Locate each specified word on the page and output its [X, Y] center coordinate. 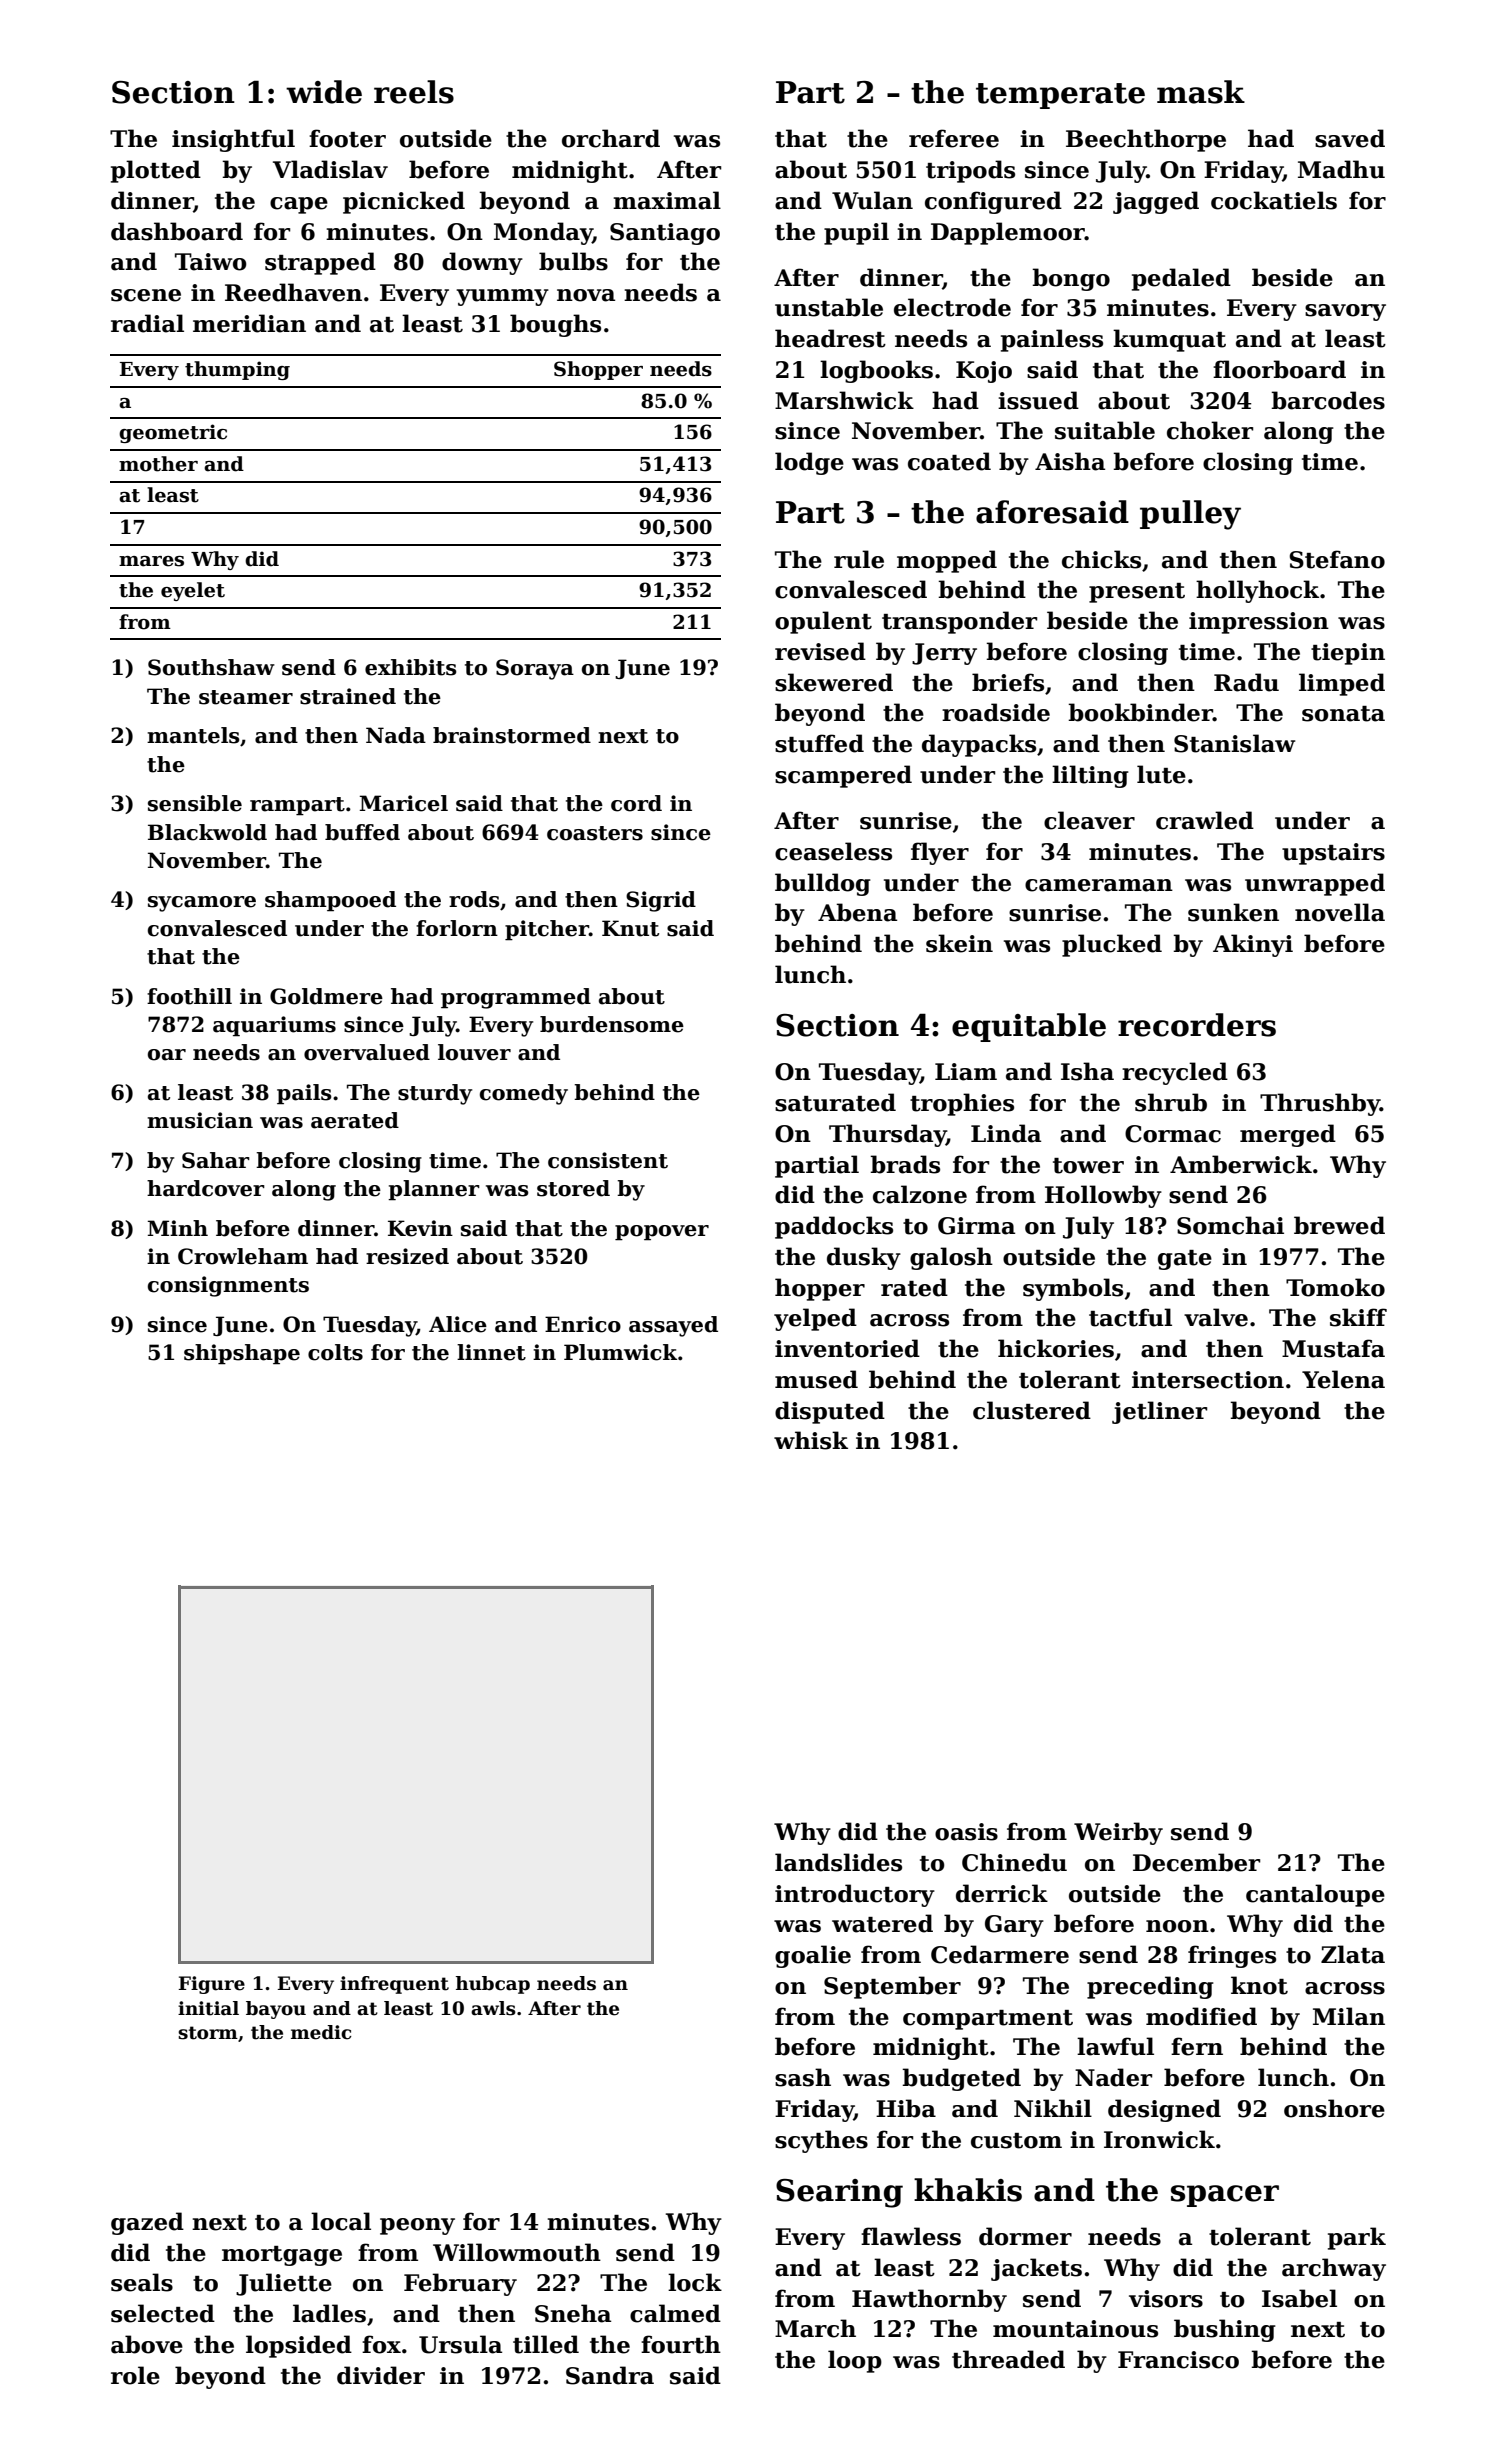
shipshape [242, 1354]
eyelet [193, 591]
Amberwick [1241, 1164]
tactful [1130, 1317]
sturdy [435, 1094]
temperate [1060, 96]
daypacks [979, 745]
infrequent [394, 1985]
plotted [156, 171]
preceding [1150, 1987]
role [135, 2375]
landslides [838, 1862]
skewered [834, 682]
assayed [673, 1326]
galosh [951, 1258]
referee [954, 138]
